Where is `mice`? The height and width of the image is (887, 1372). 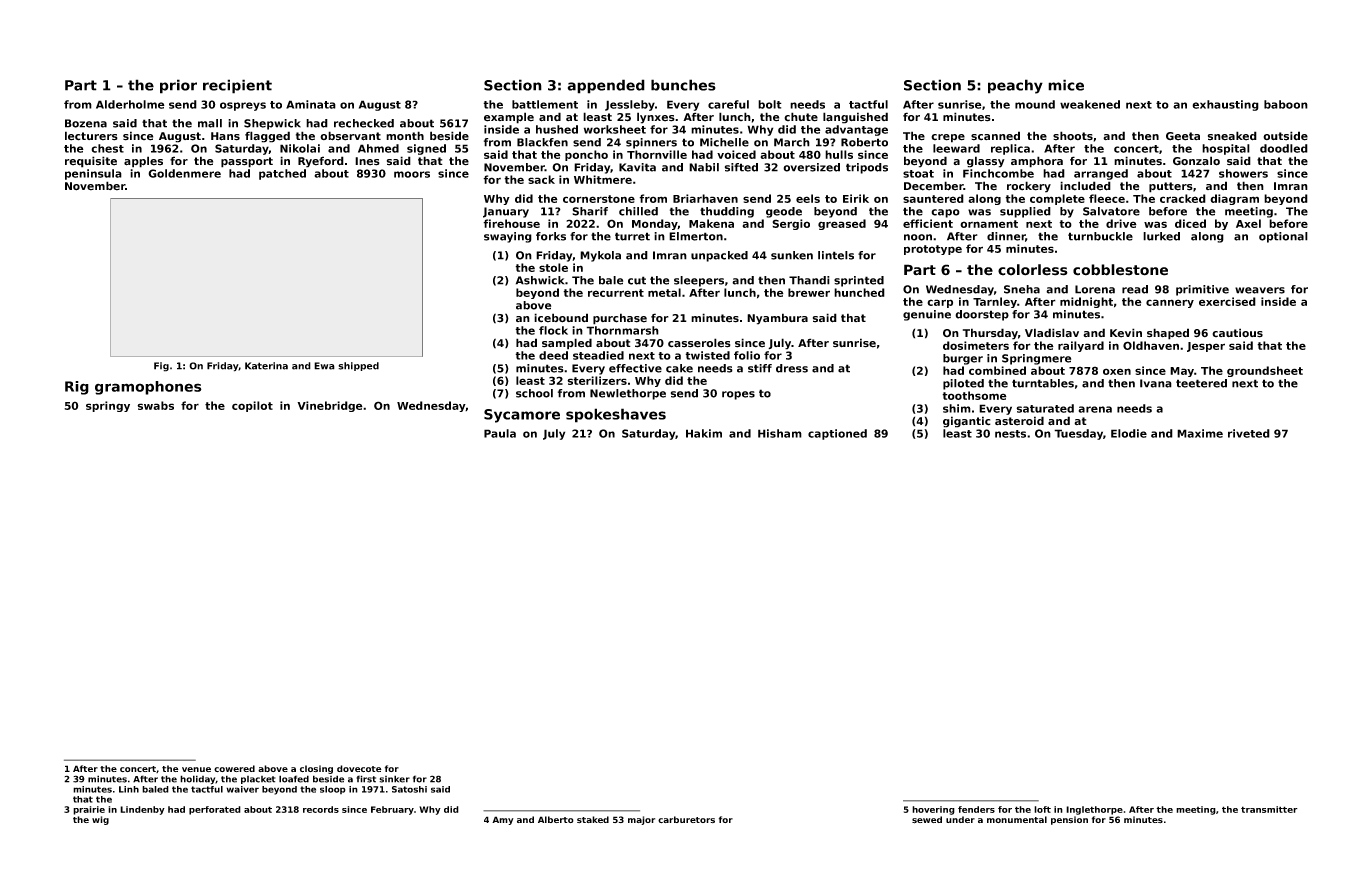
mice is located at coordinates (1066, 85).
